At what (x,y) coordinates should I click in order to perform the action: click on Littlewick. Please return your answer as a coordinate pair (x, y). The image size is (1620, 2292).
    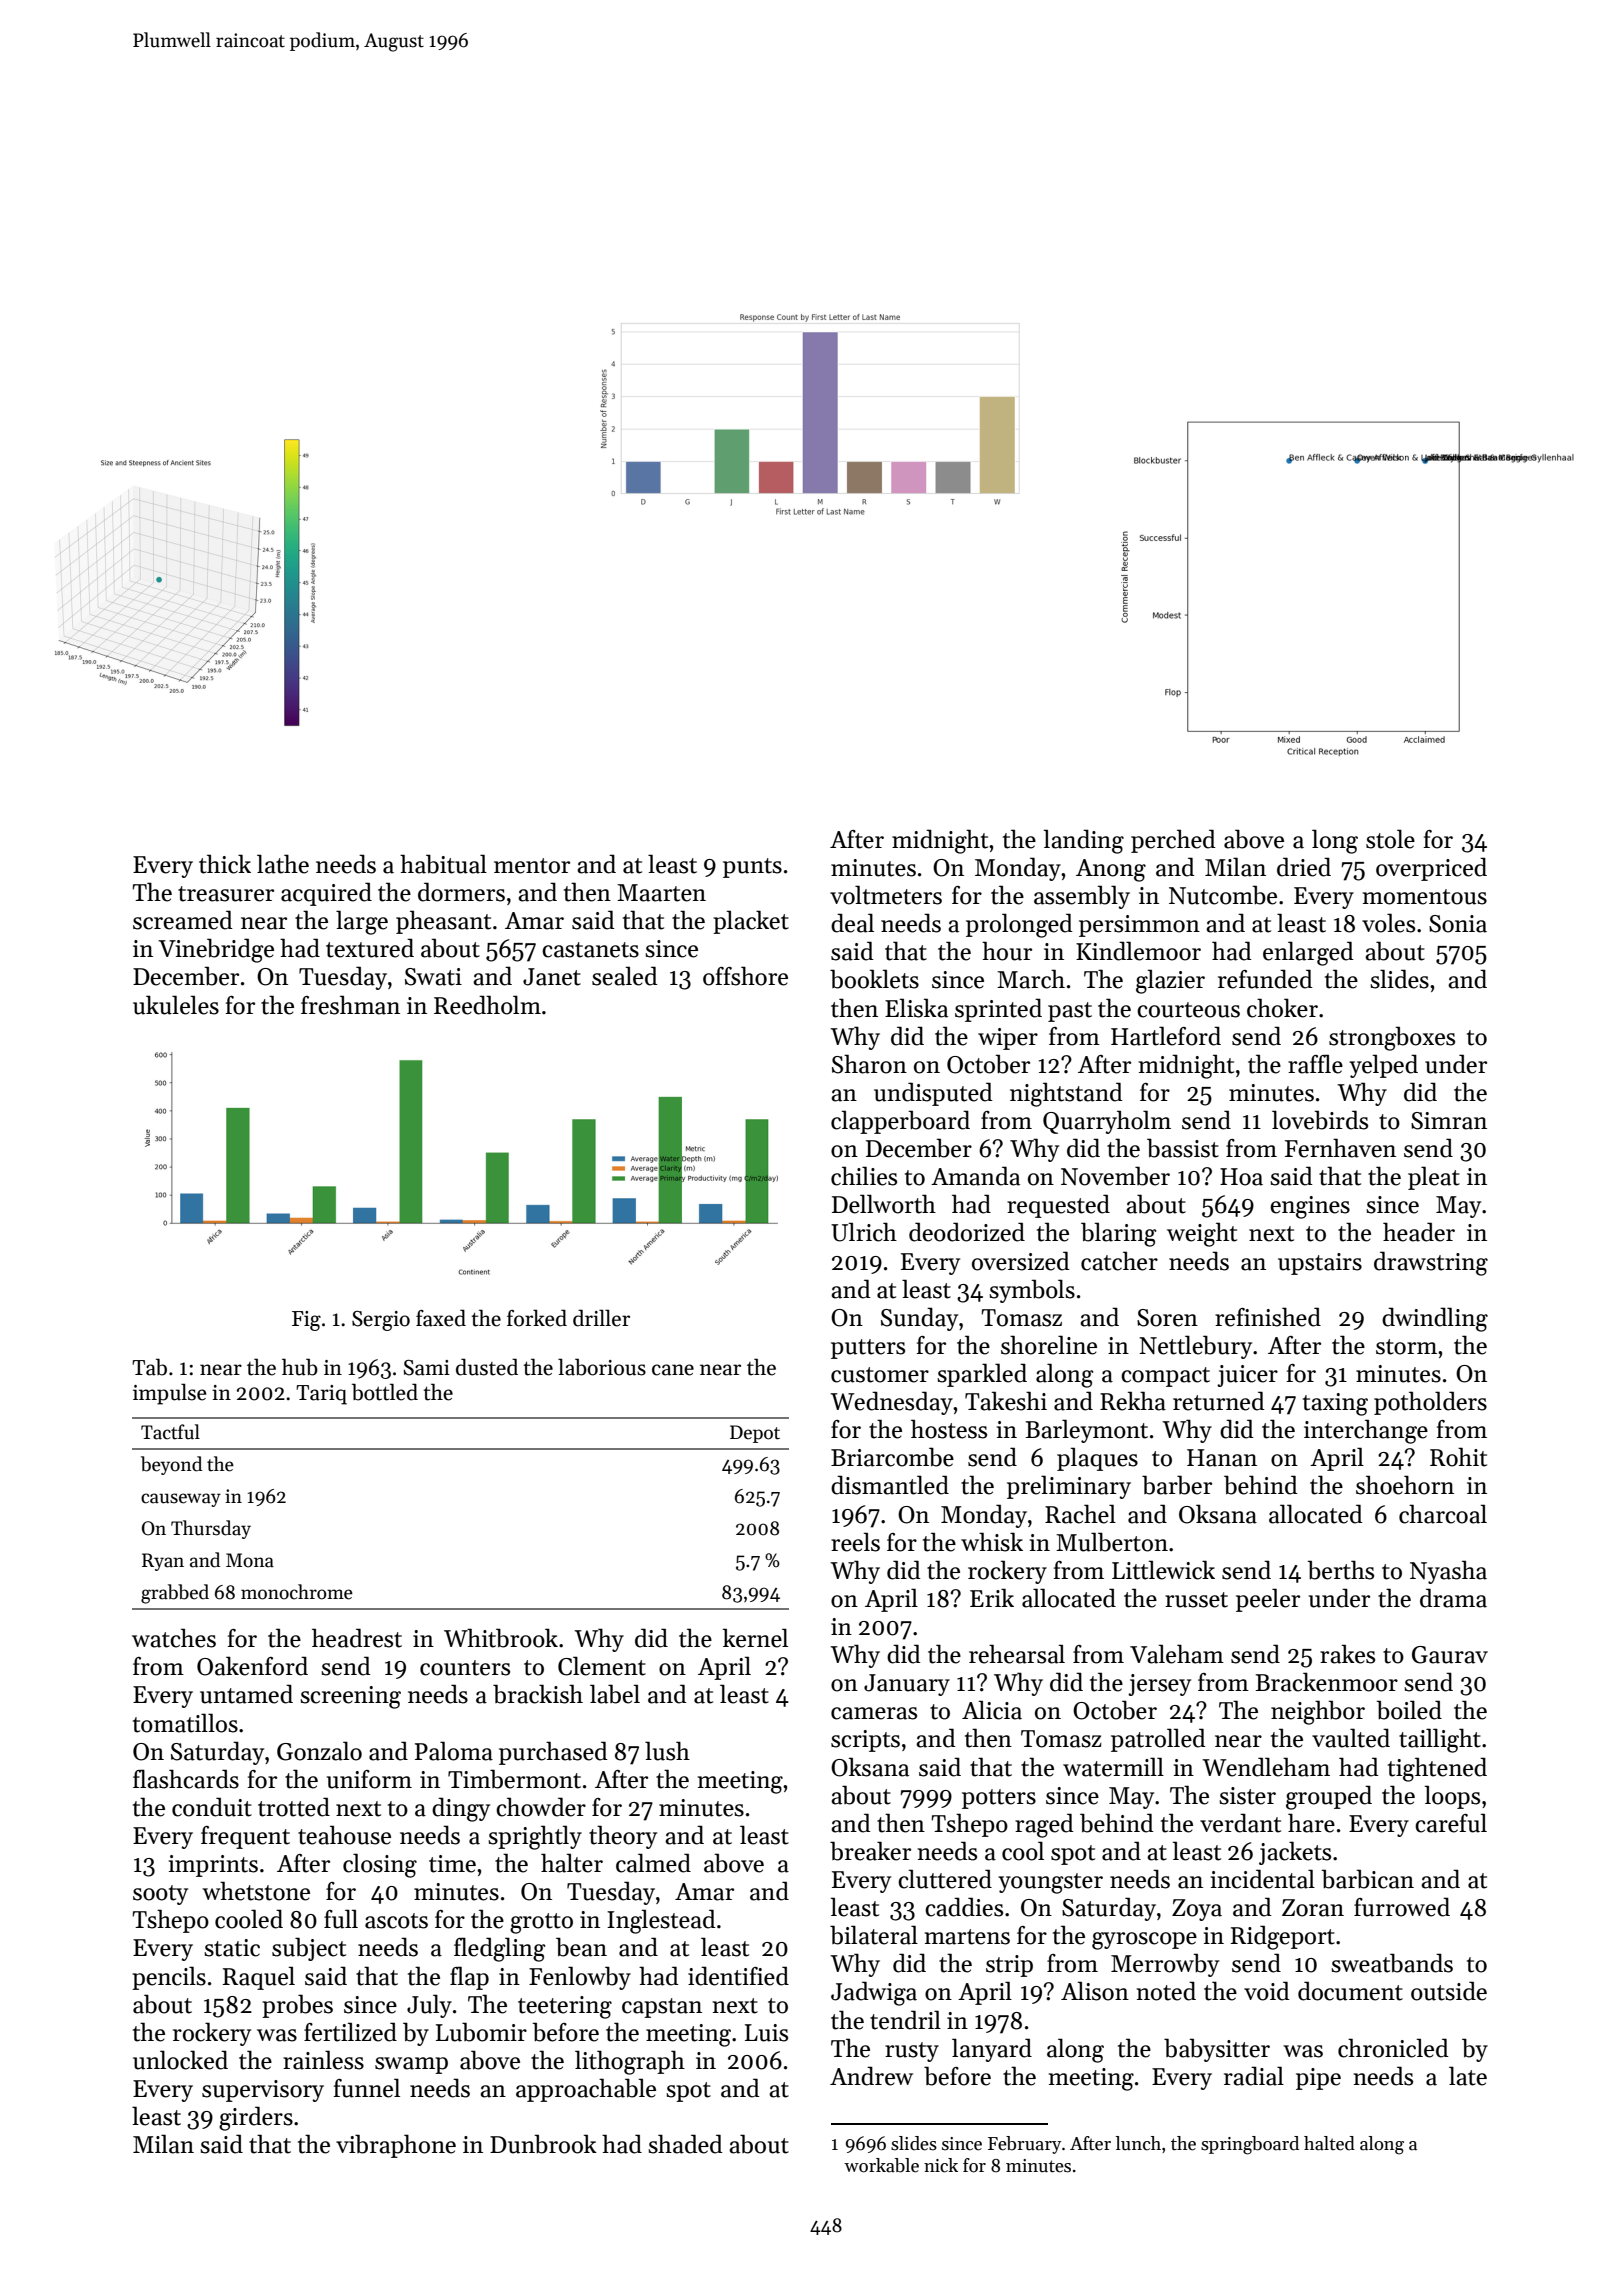
    Looking at the image, I should click on (1163, 1570).
